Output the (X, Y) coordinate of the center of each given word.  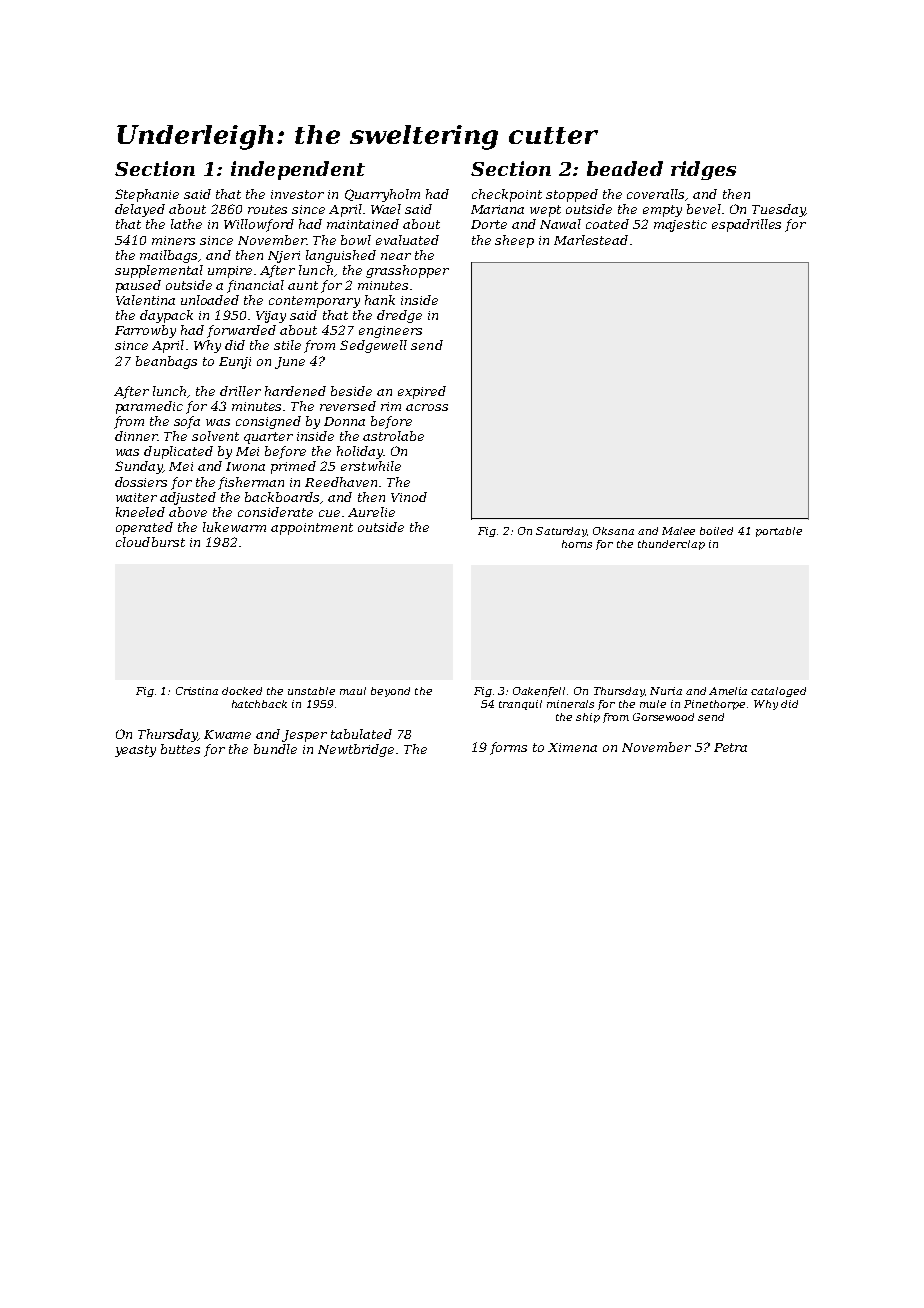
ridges (703, 170)
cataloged (778, 692)
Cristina (197, 691)
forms (508, 748)
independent (298, 170)
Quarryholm (382, 195)
